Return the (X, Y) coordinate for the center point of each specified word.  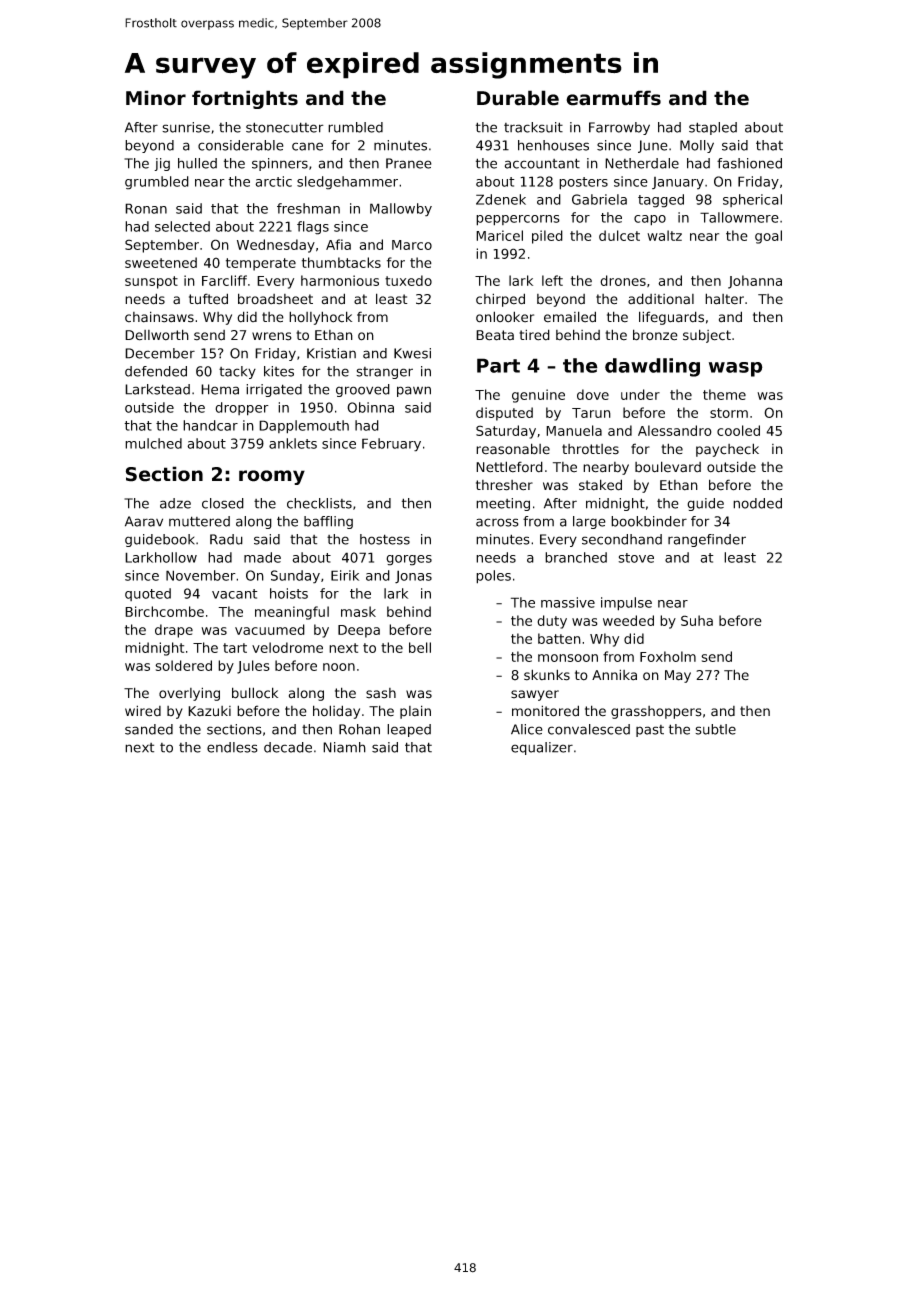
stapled (713, 128)
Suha (697, 620)
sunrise (186, 127)
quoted (148, 594)
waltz (664, 235)
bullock (255, 693)
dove (593, 394)
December (160, 353)
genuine (538, 396)
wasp (736, 369)
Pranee (409, 163)
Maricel (499, 235)
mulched (153, 443)
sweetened (161, 262)
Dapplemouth (304, 427)
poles (493, 577)
